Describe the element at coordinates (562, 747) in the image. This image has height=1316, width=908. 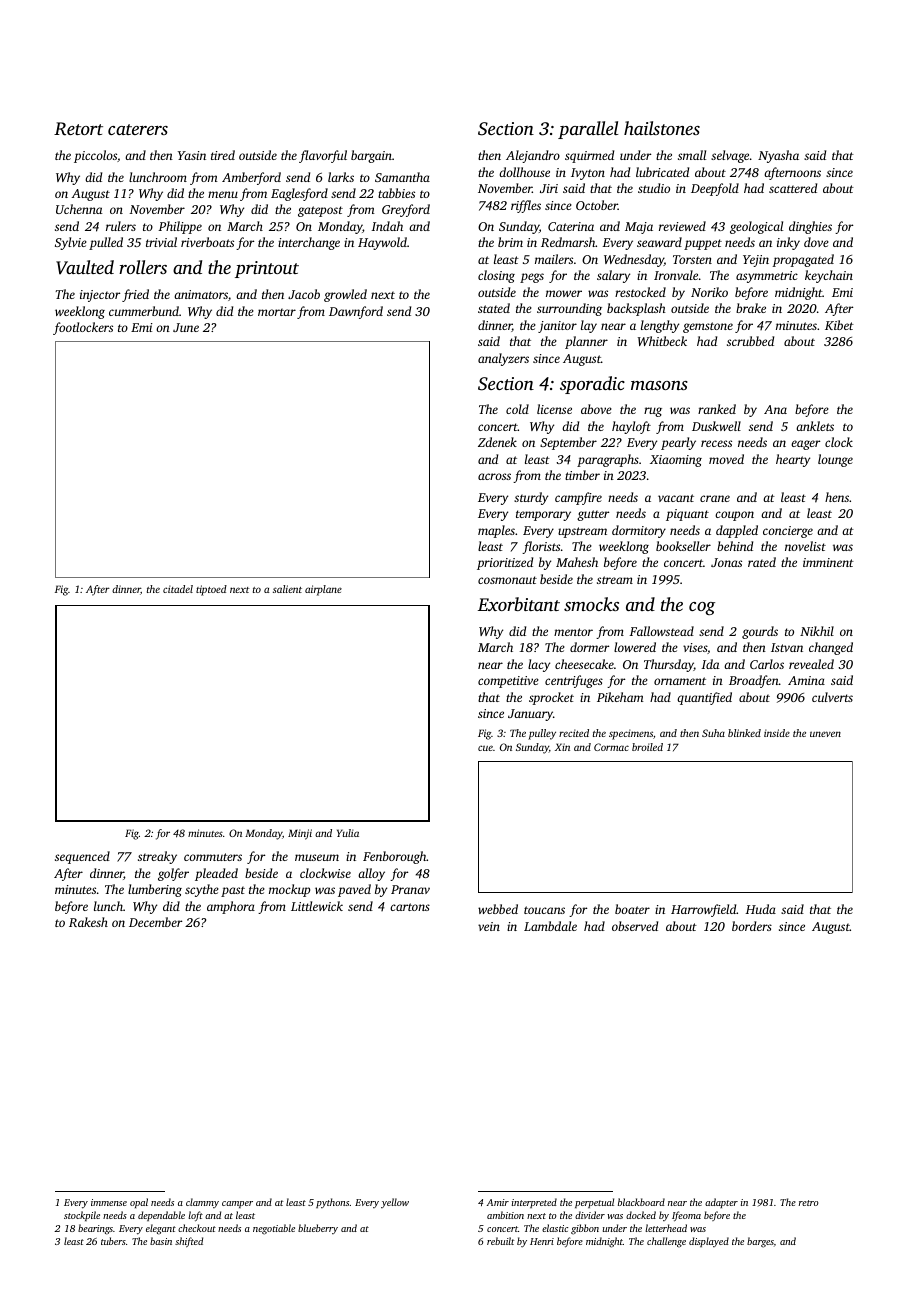
I see `Xin` at that location.
